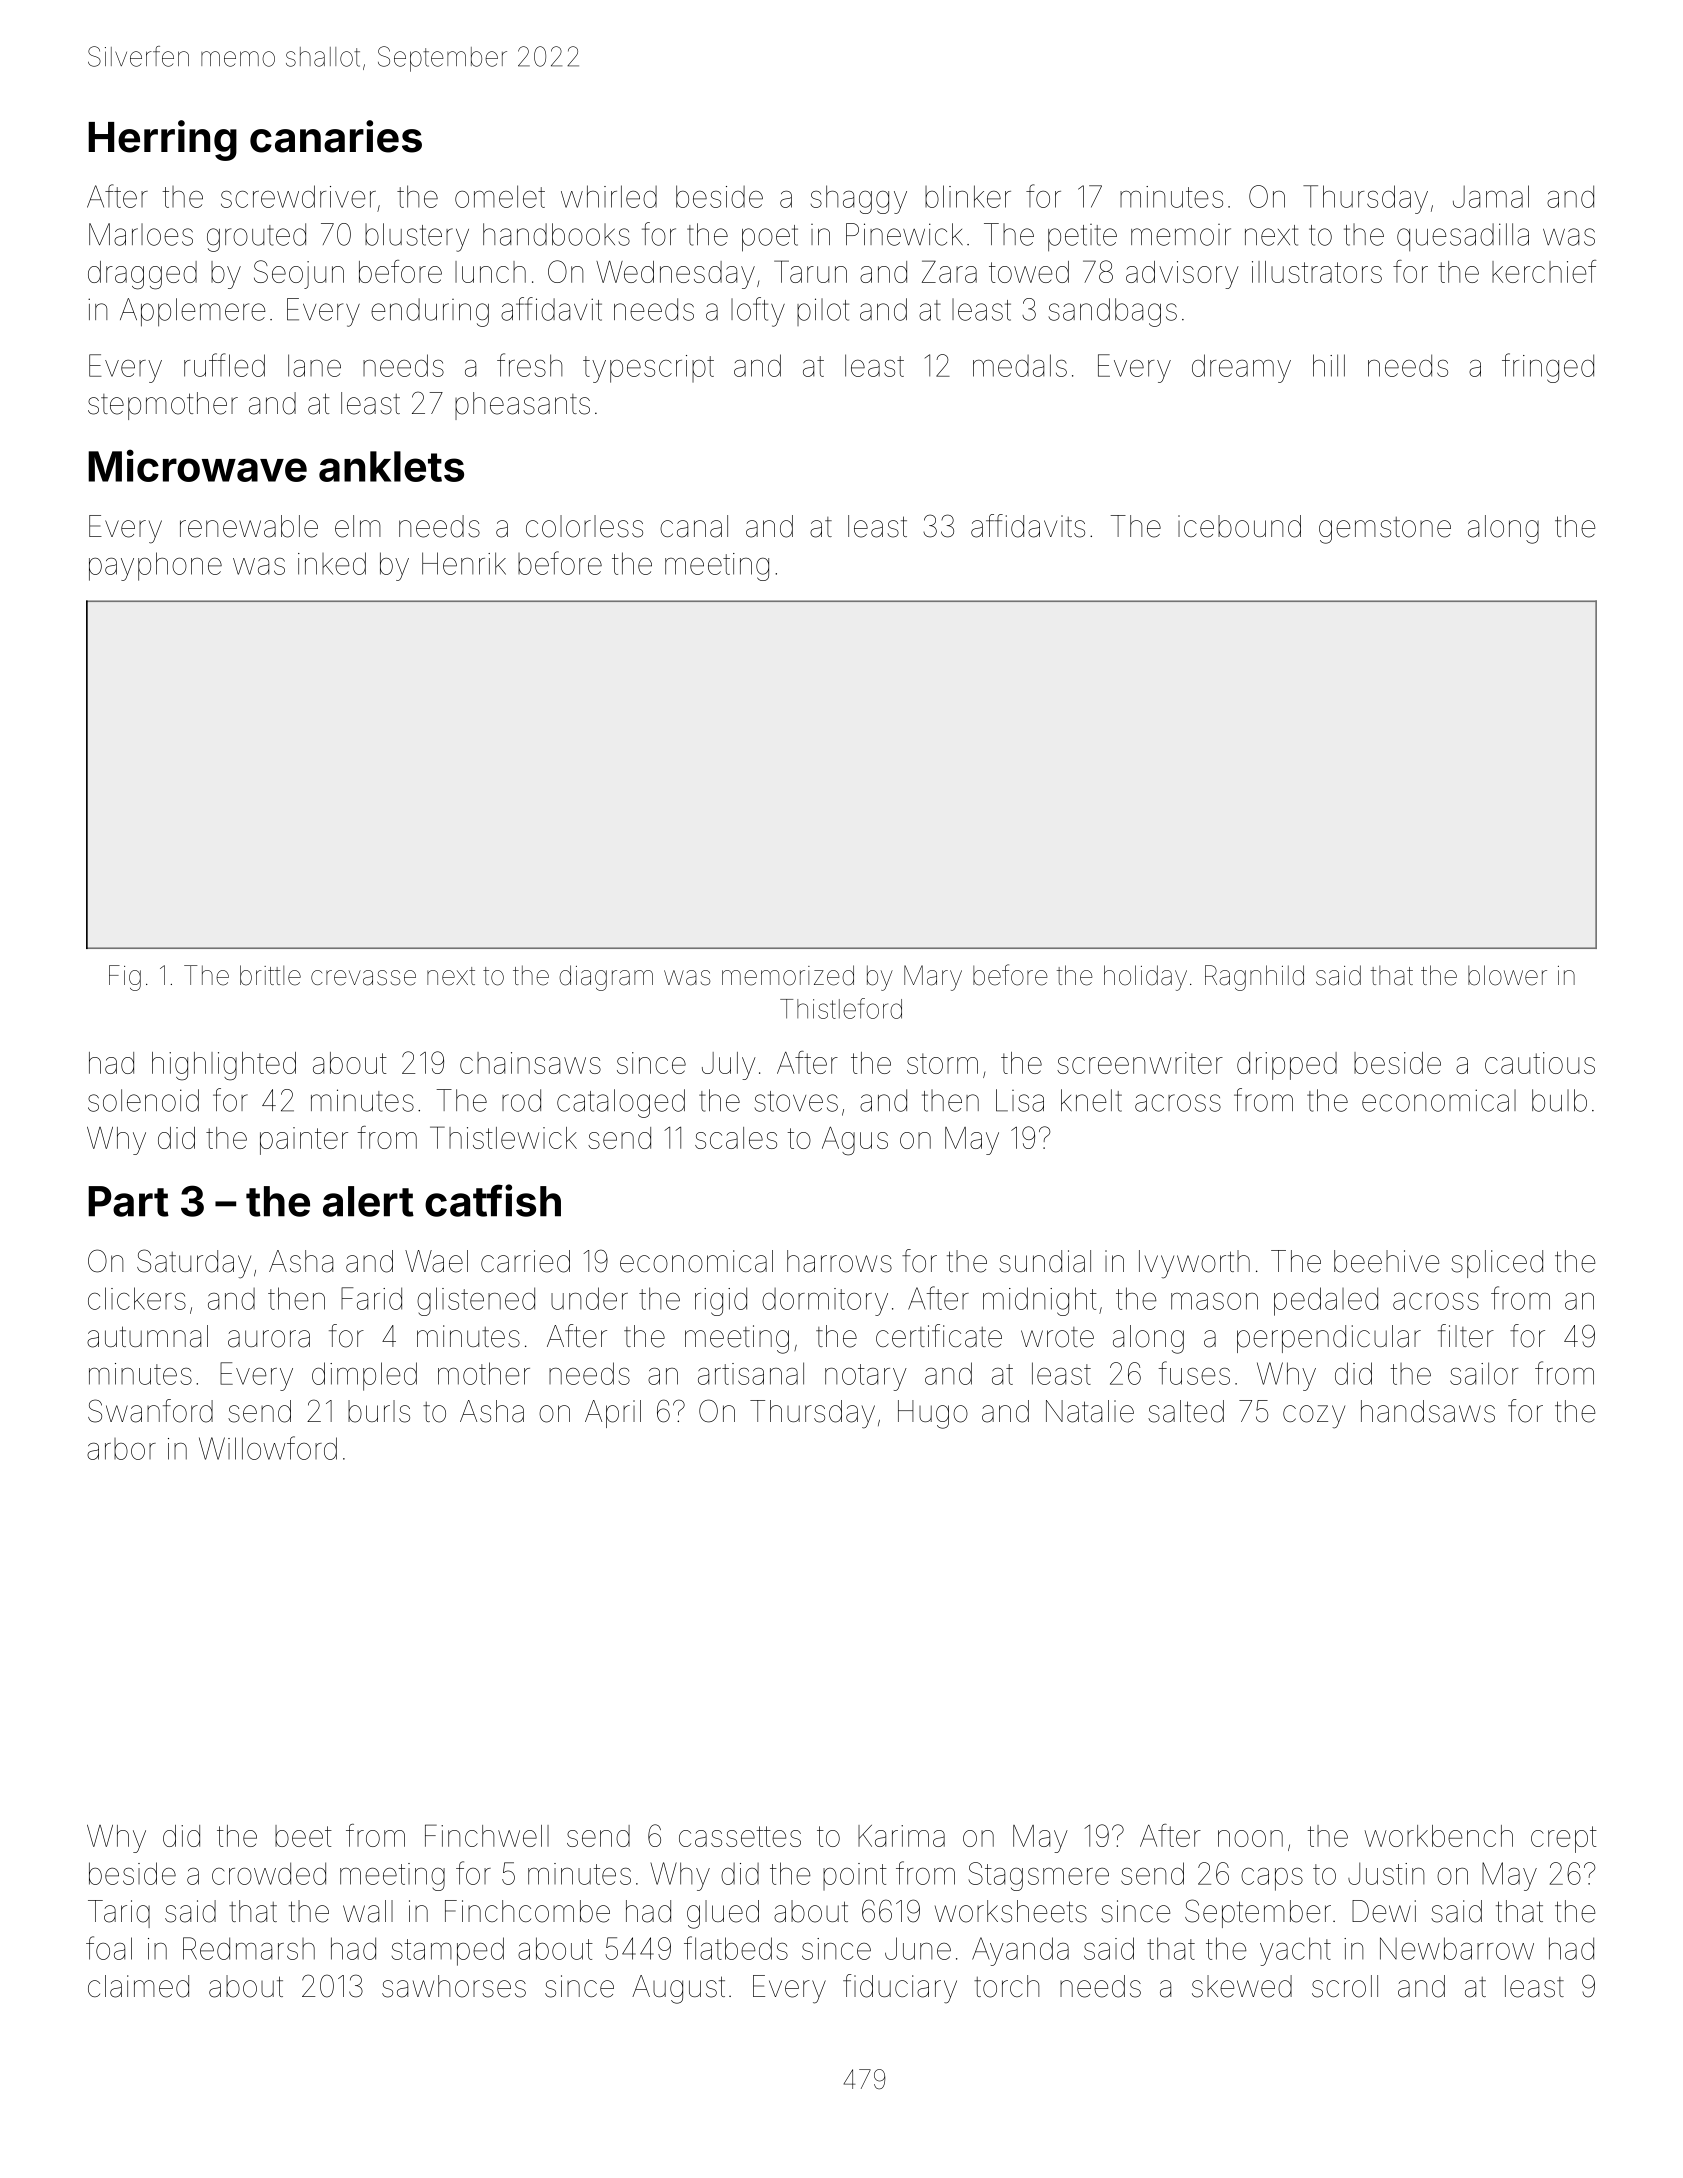 This page has height=2178, width=1683. I want to click on canaries, so click(336, 136).
